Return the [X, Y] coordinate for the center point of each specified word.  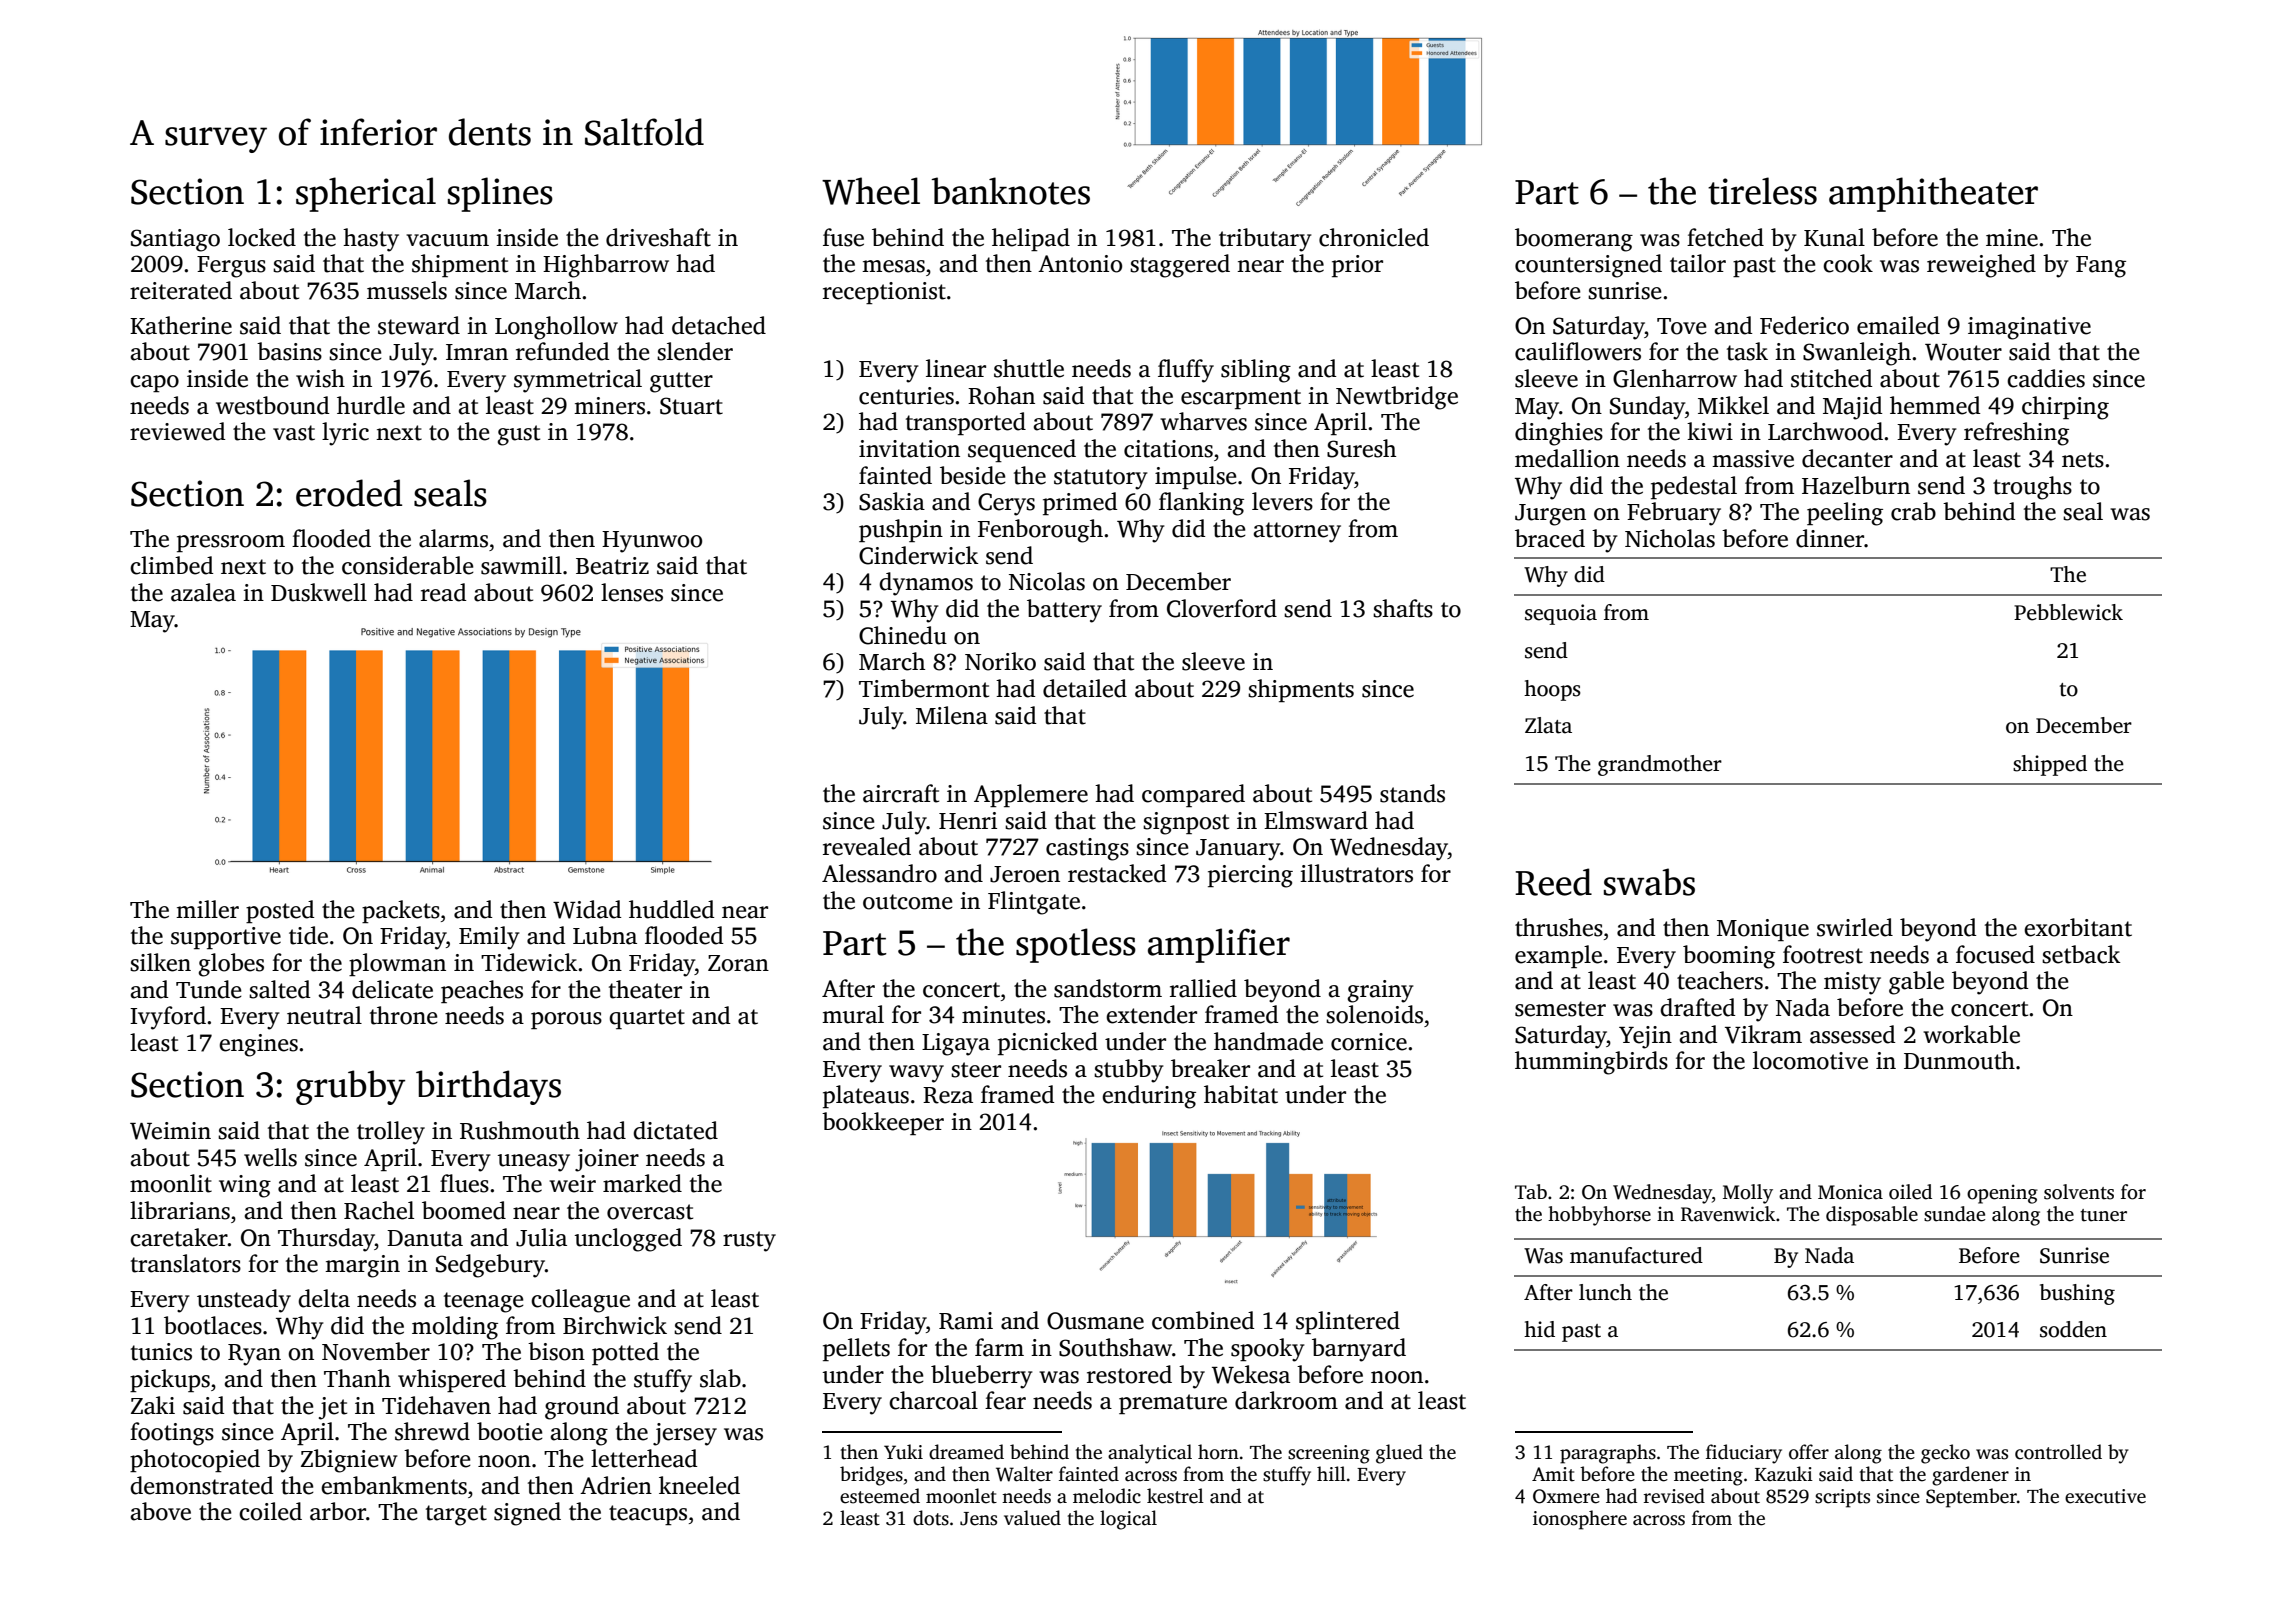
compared [1193, 795]
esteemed [880, 1496]
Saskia [892, 501]
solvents [2079, 1192]
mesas [893, 266]
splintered [1348, 1322]
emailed [1898, 325]
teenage [484, 1302]
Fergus [231, 267]
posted [280, 911]
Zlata [1548, 725]
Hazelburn [1856, 485]
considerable [408, 565]
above [160, 1511]
